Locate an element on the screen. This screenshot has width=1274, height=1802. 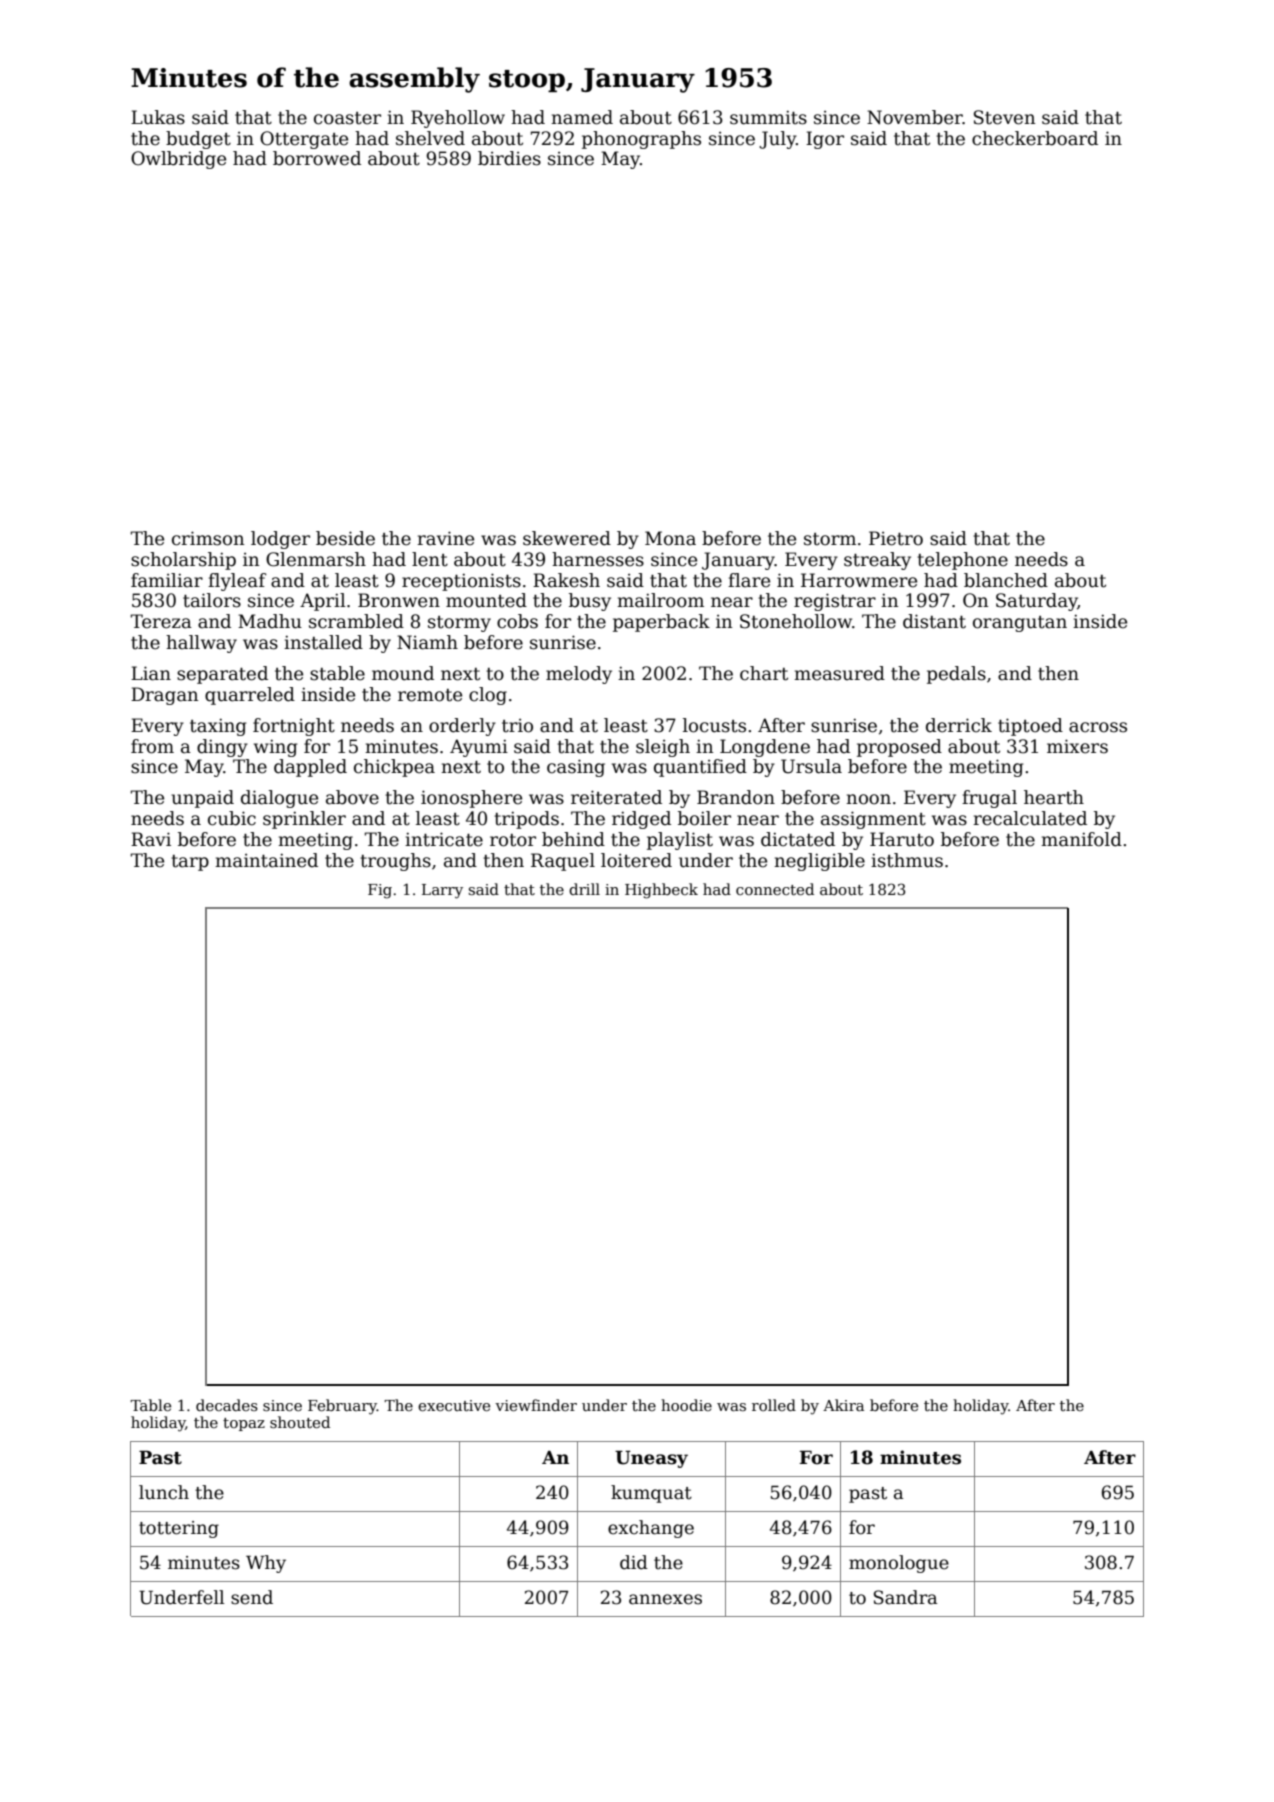
Mona is located at coordinates (670, 538).
